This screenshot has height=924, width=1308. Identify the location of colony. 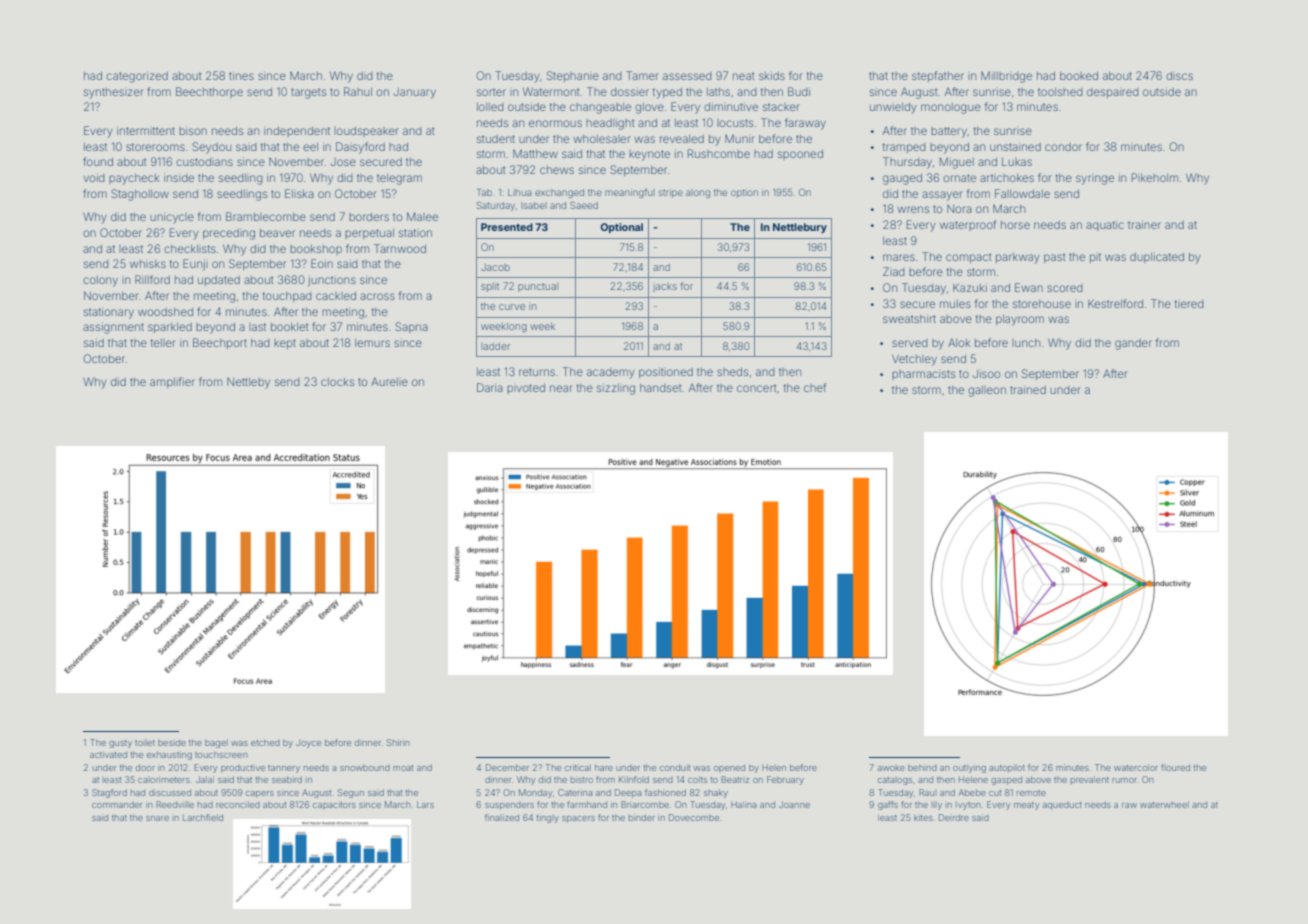
(100, 281).
